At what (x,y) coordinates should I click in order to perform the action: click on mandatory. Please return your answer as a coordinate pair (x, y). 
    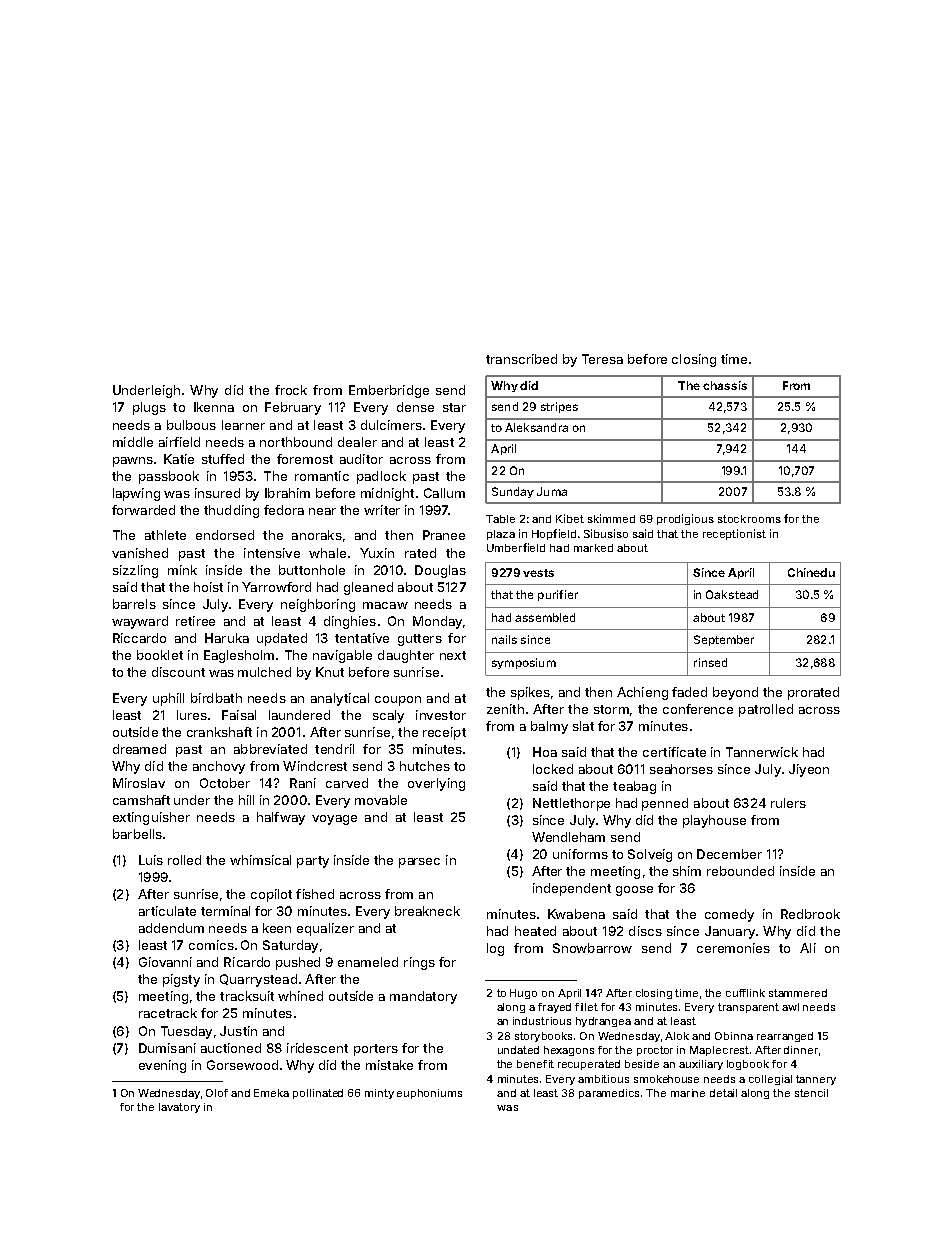
    Looking at the image, I should click on (423, 997).
